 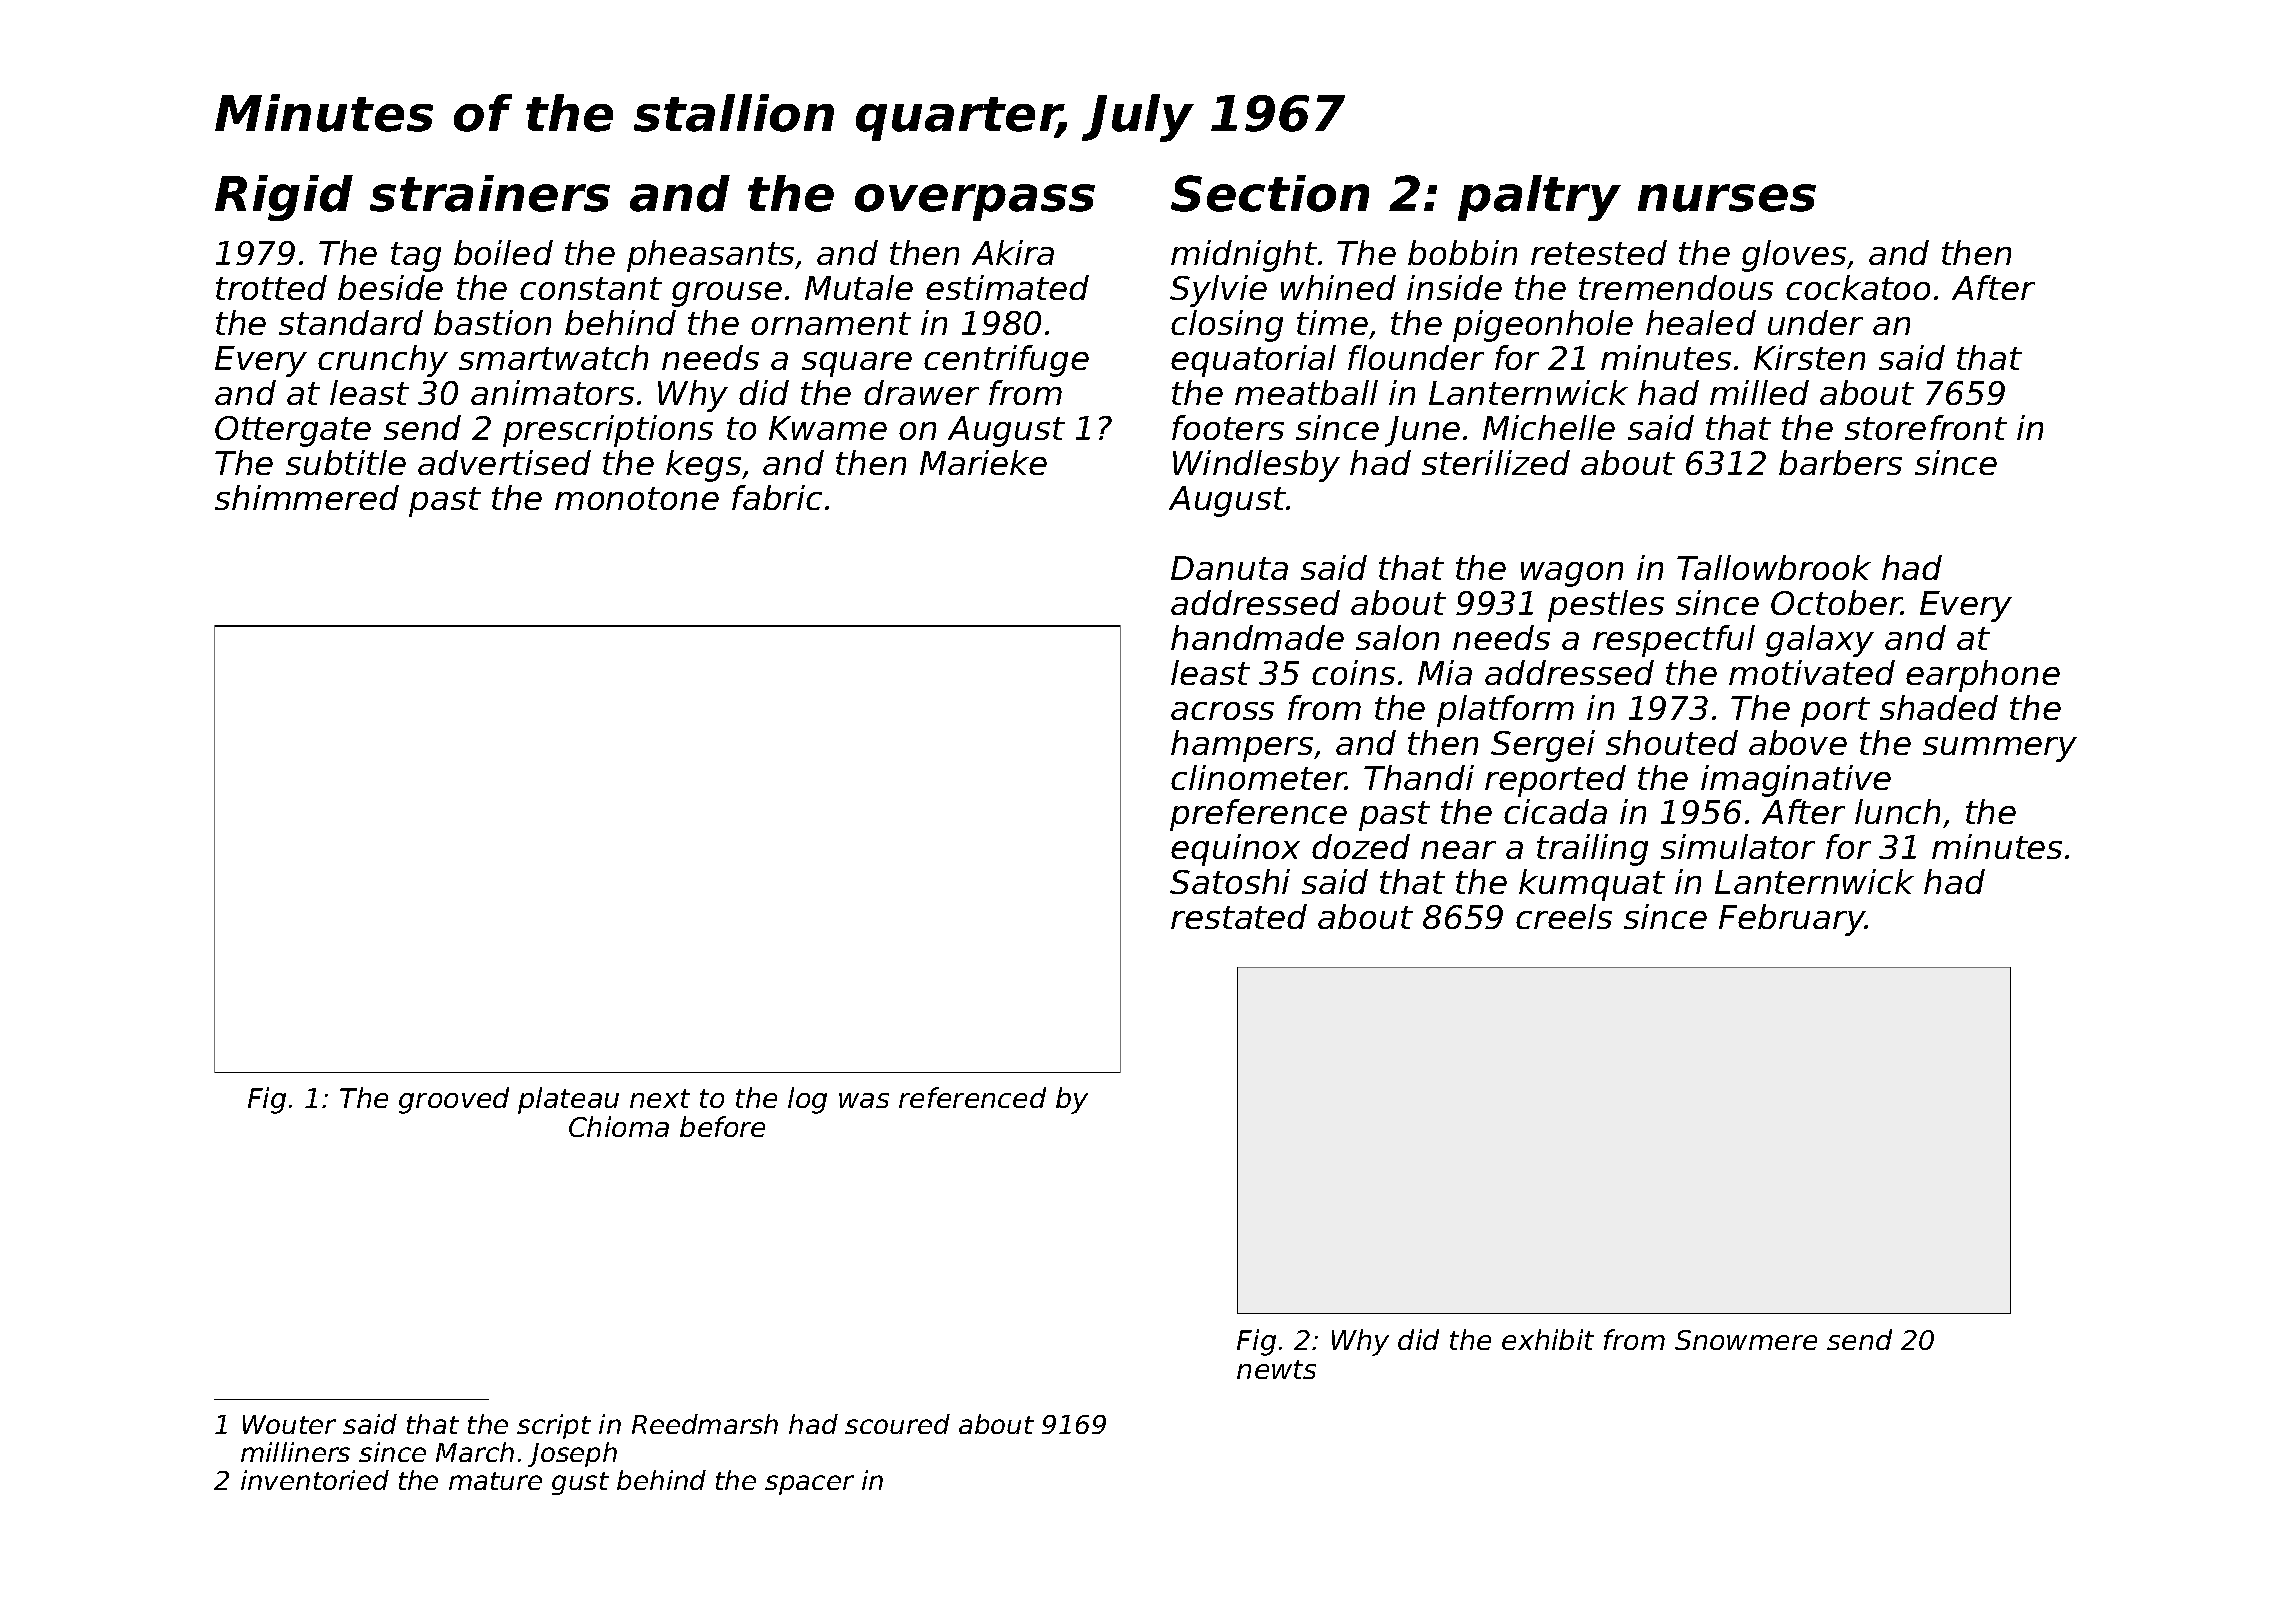 I want to click on Snowmere, so click(x=1746, y=1340).
